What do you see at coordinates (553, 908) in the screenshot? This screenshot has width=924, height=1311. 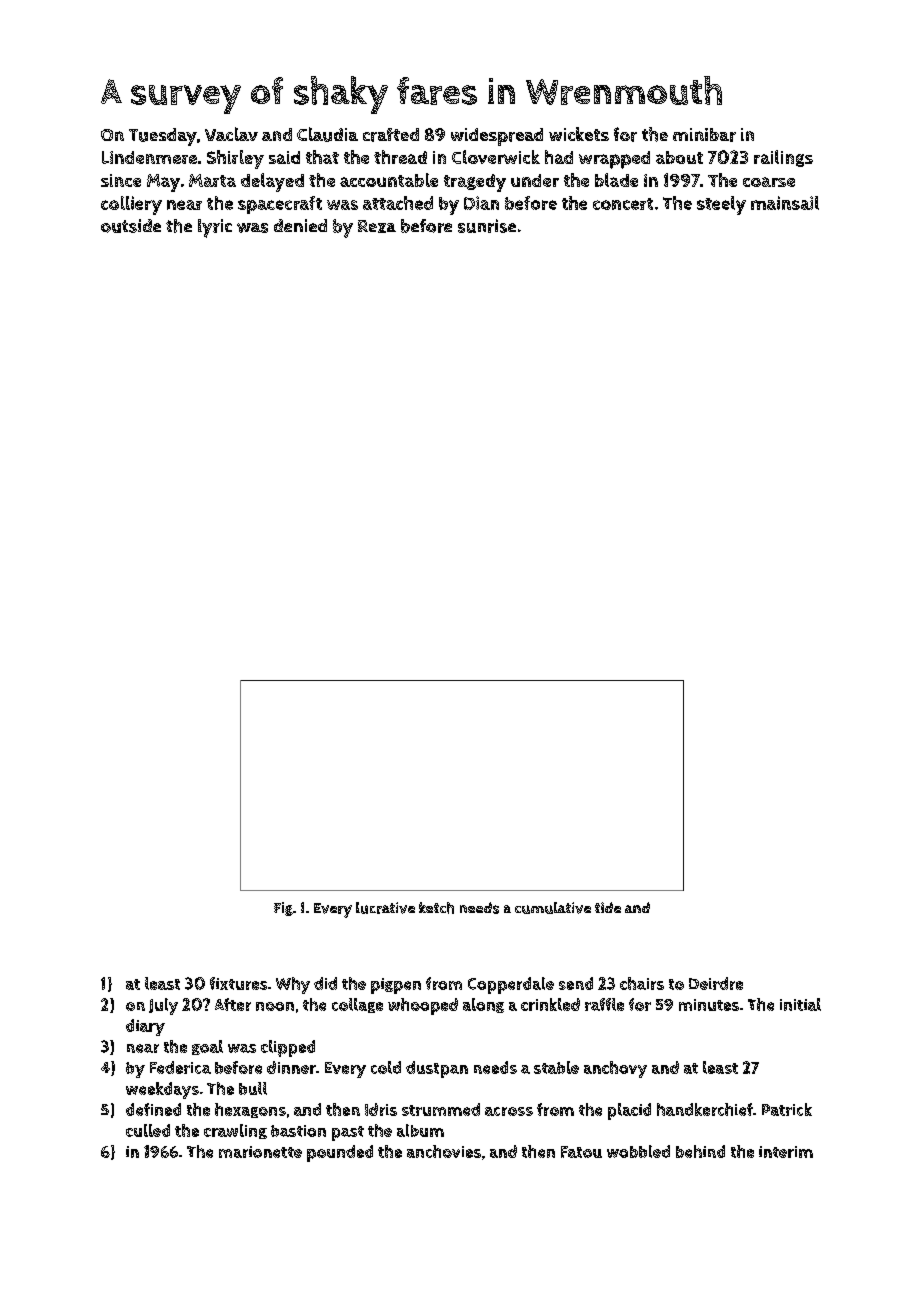 I see `cumulative` at bounding box center [553, 908].
